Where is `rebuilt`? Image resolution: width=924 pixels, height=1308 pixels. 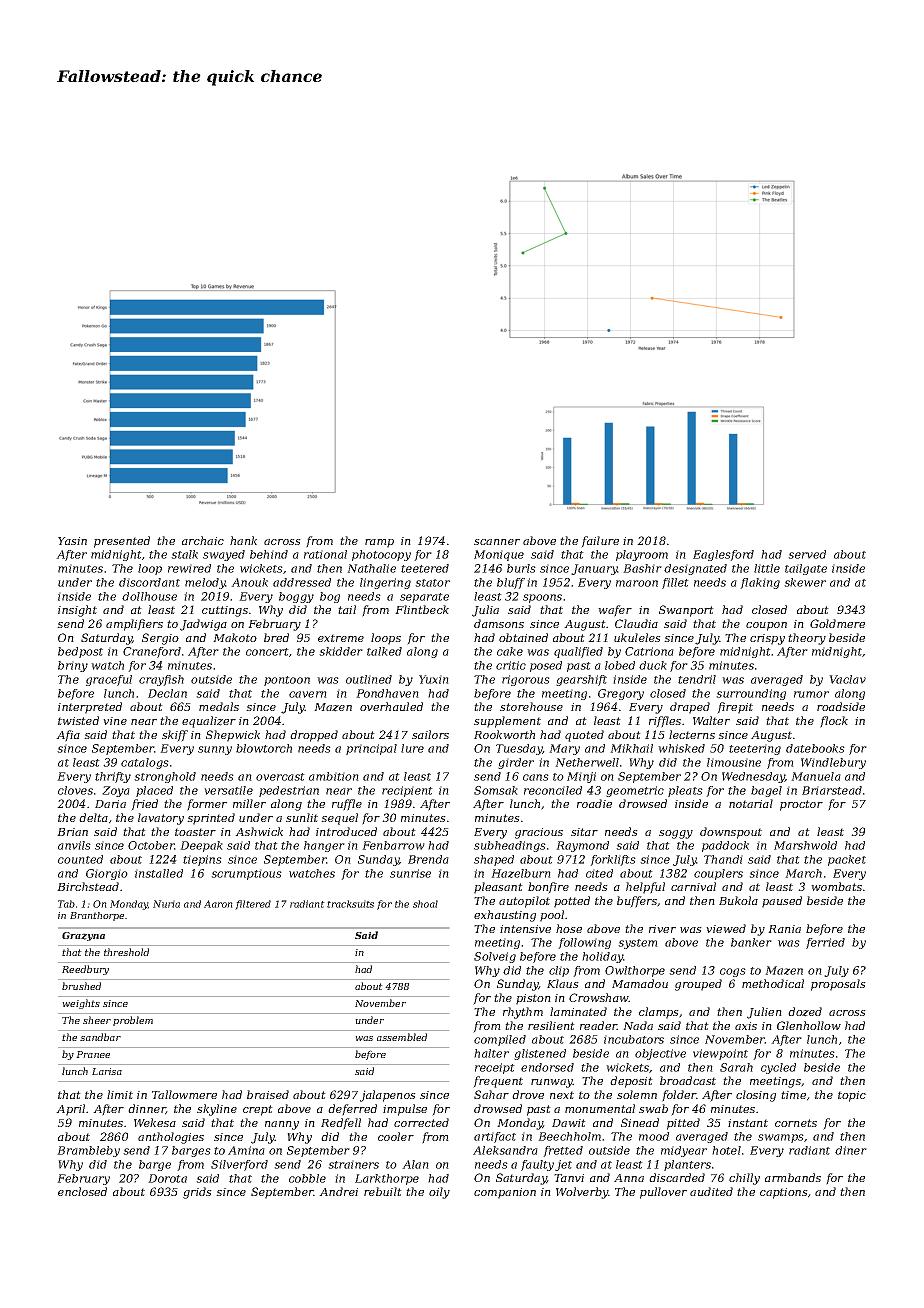
rebuilt is located at coordinates (383, 1191).
